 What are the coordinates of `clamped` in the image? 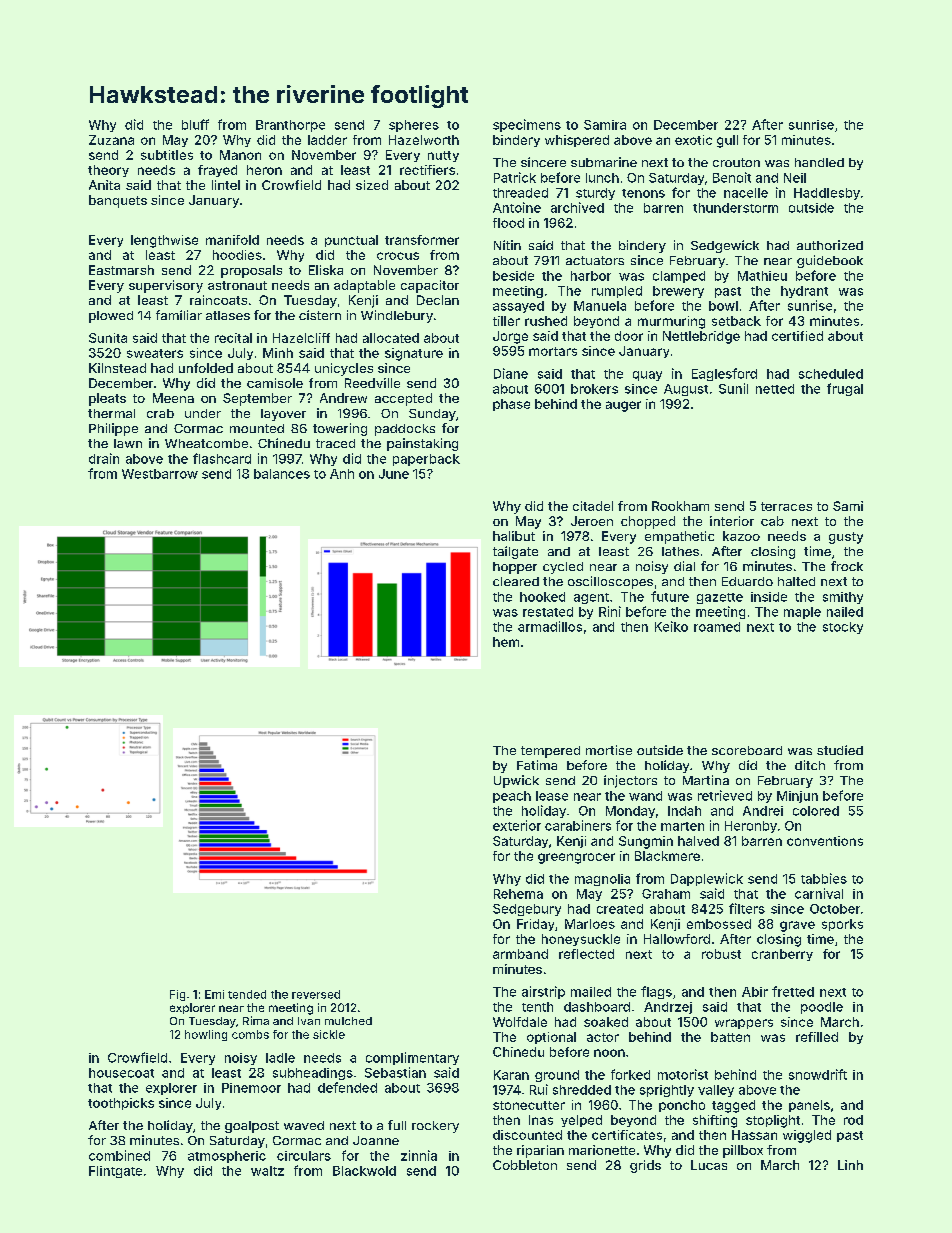 It's located at (679, 277).
